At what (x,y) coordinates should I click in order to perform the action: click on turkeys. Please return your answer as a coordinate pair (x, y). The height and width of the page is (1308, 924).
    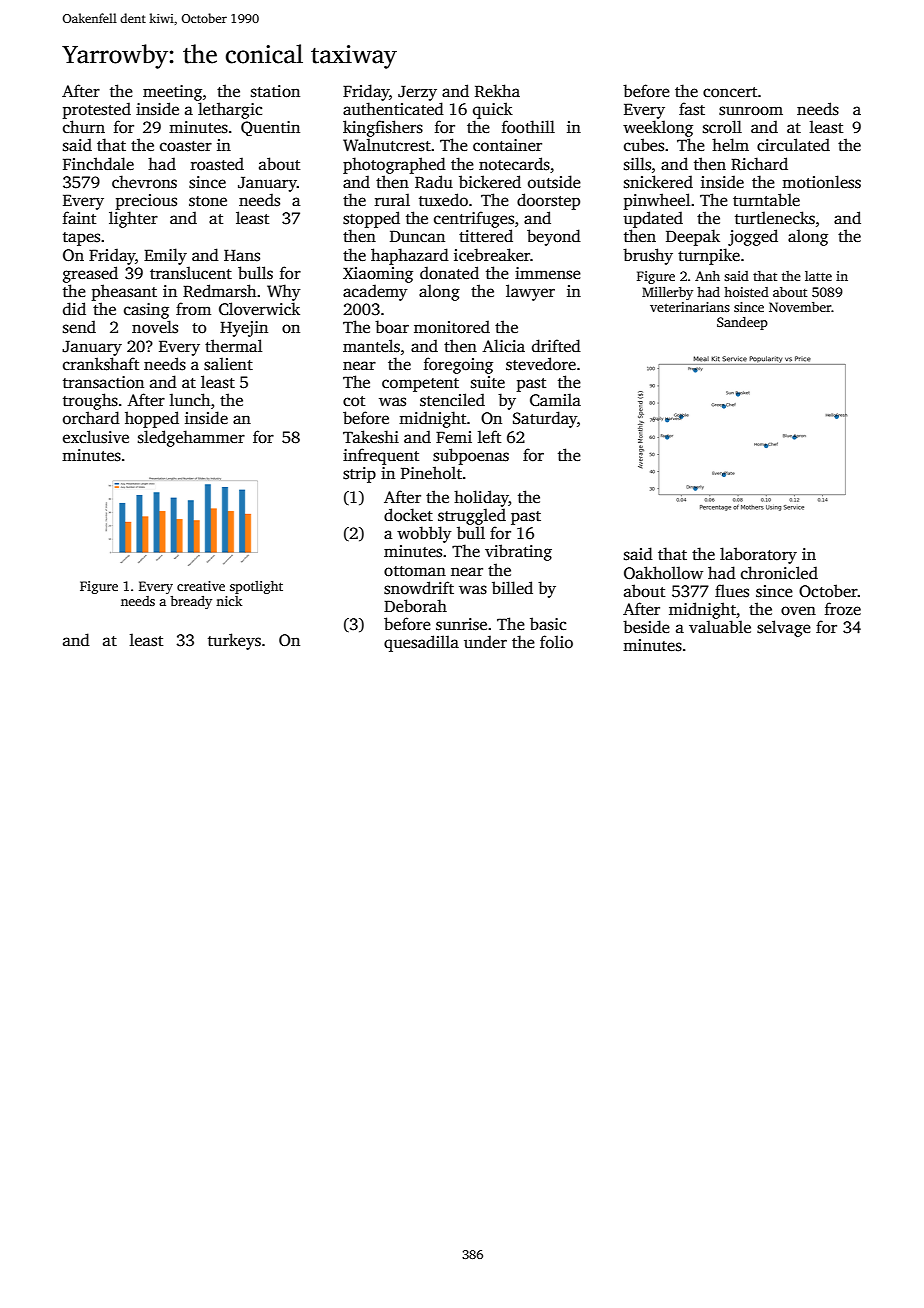
    Looking at the image, I should click on (234, 641).
